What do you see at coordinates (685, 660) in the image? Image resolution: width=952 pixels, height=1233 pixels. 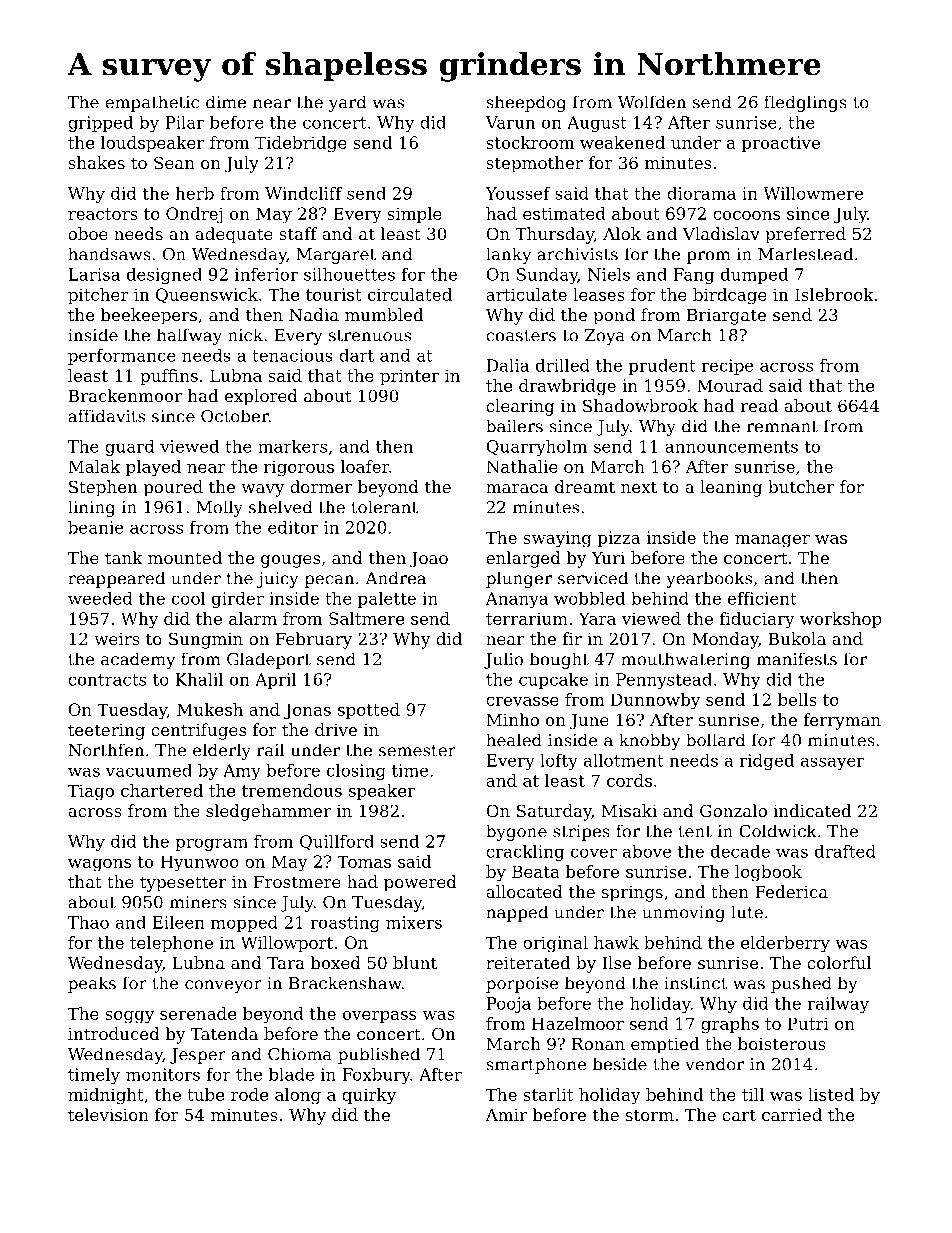 I see `mouthwatering` at bounding box center [685, 660].
